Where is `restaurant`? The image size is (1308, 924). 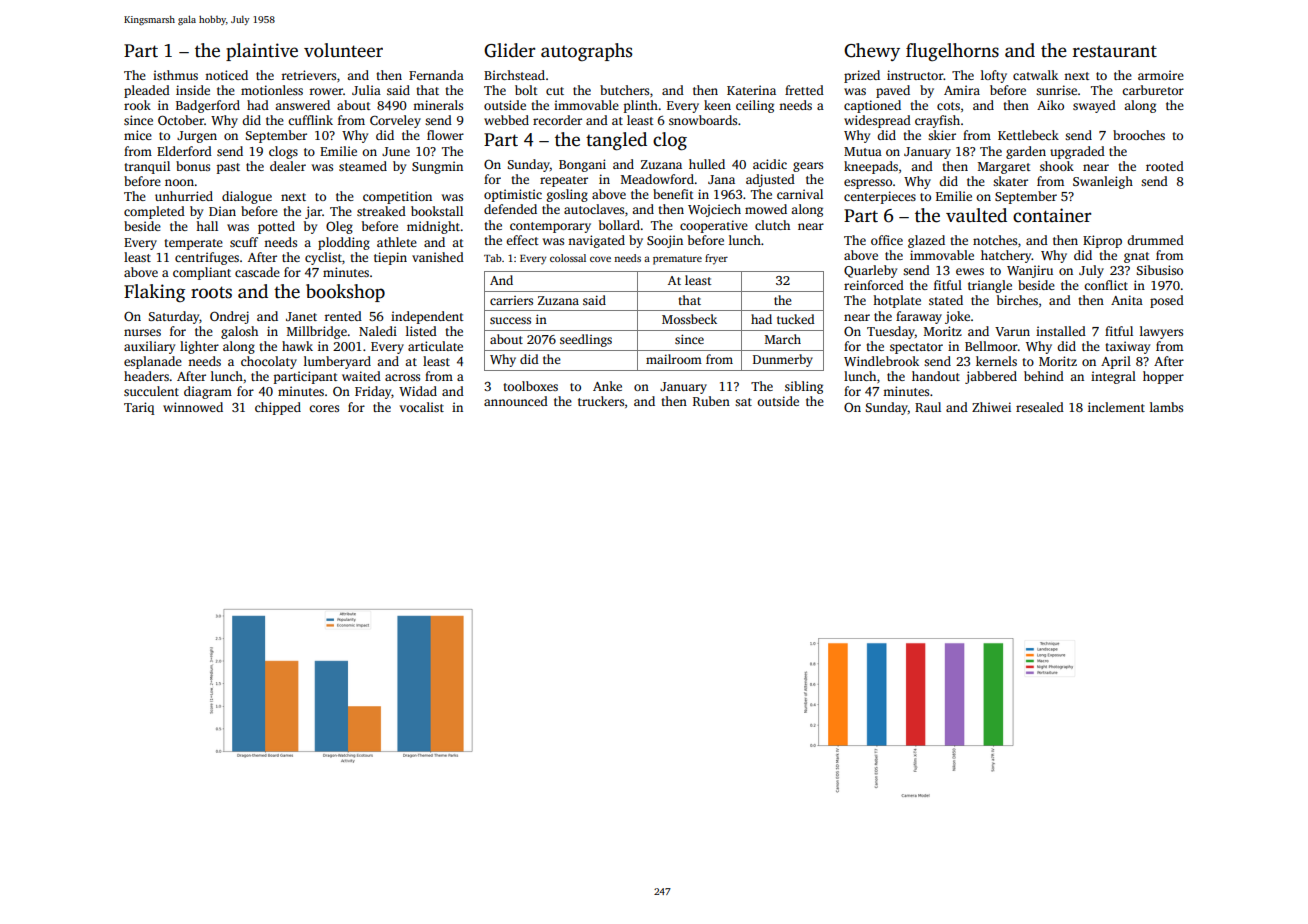
restaurant is located at coordinates (1115, 51).
